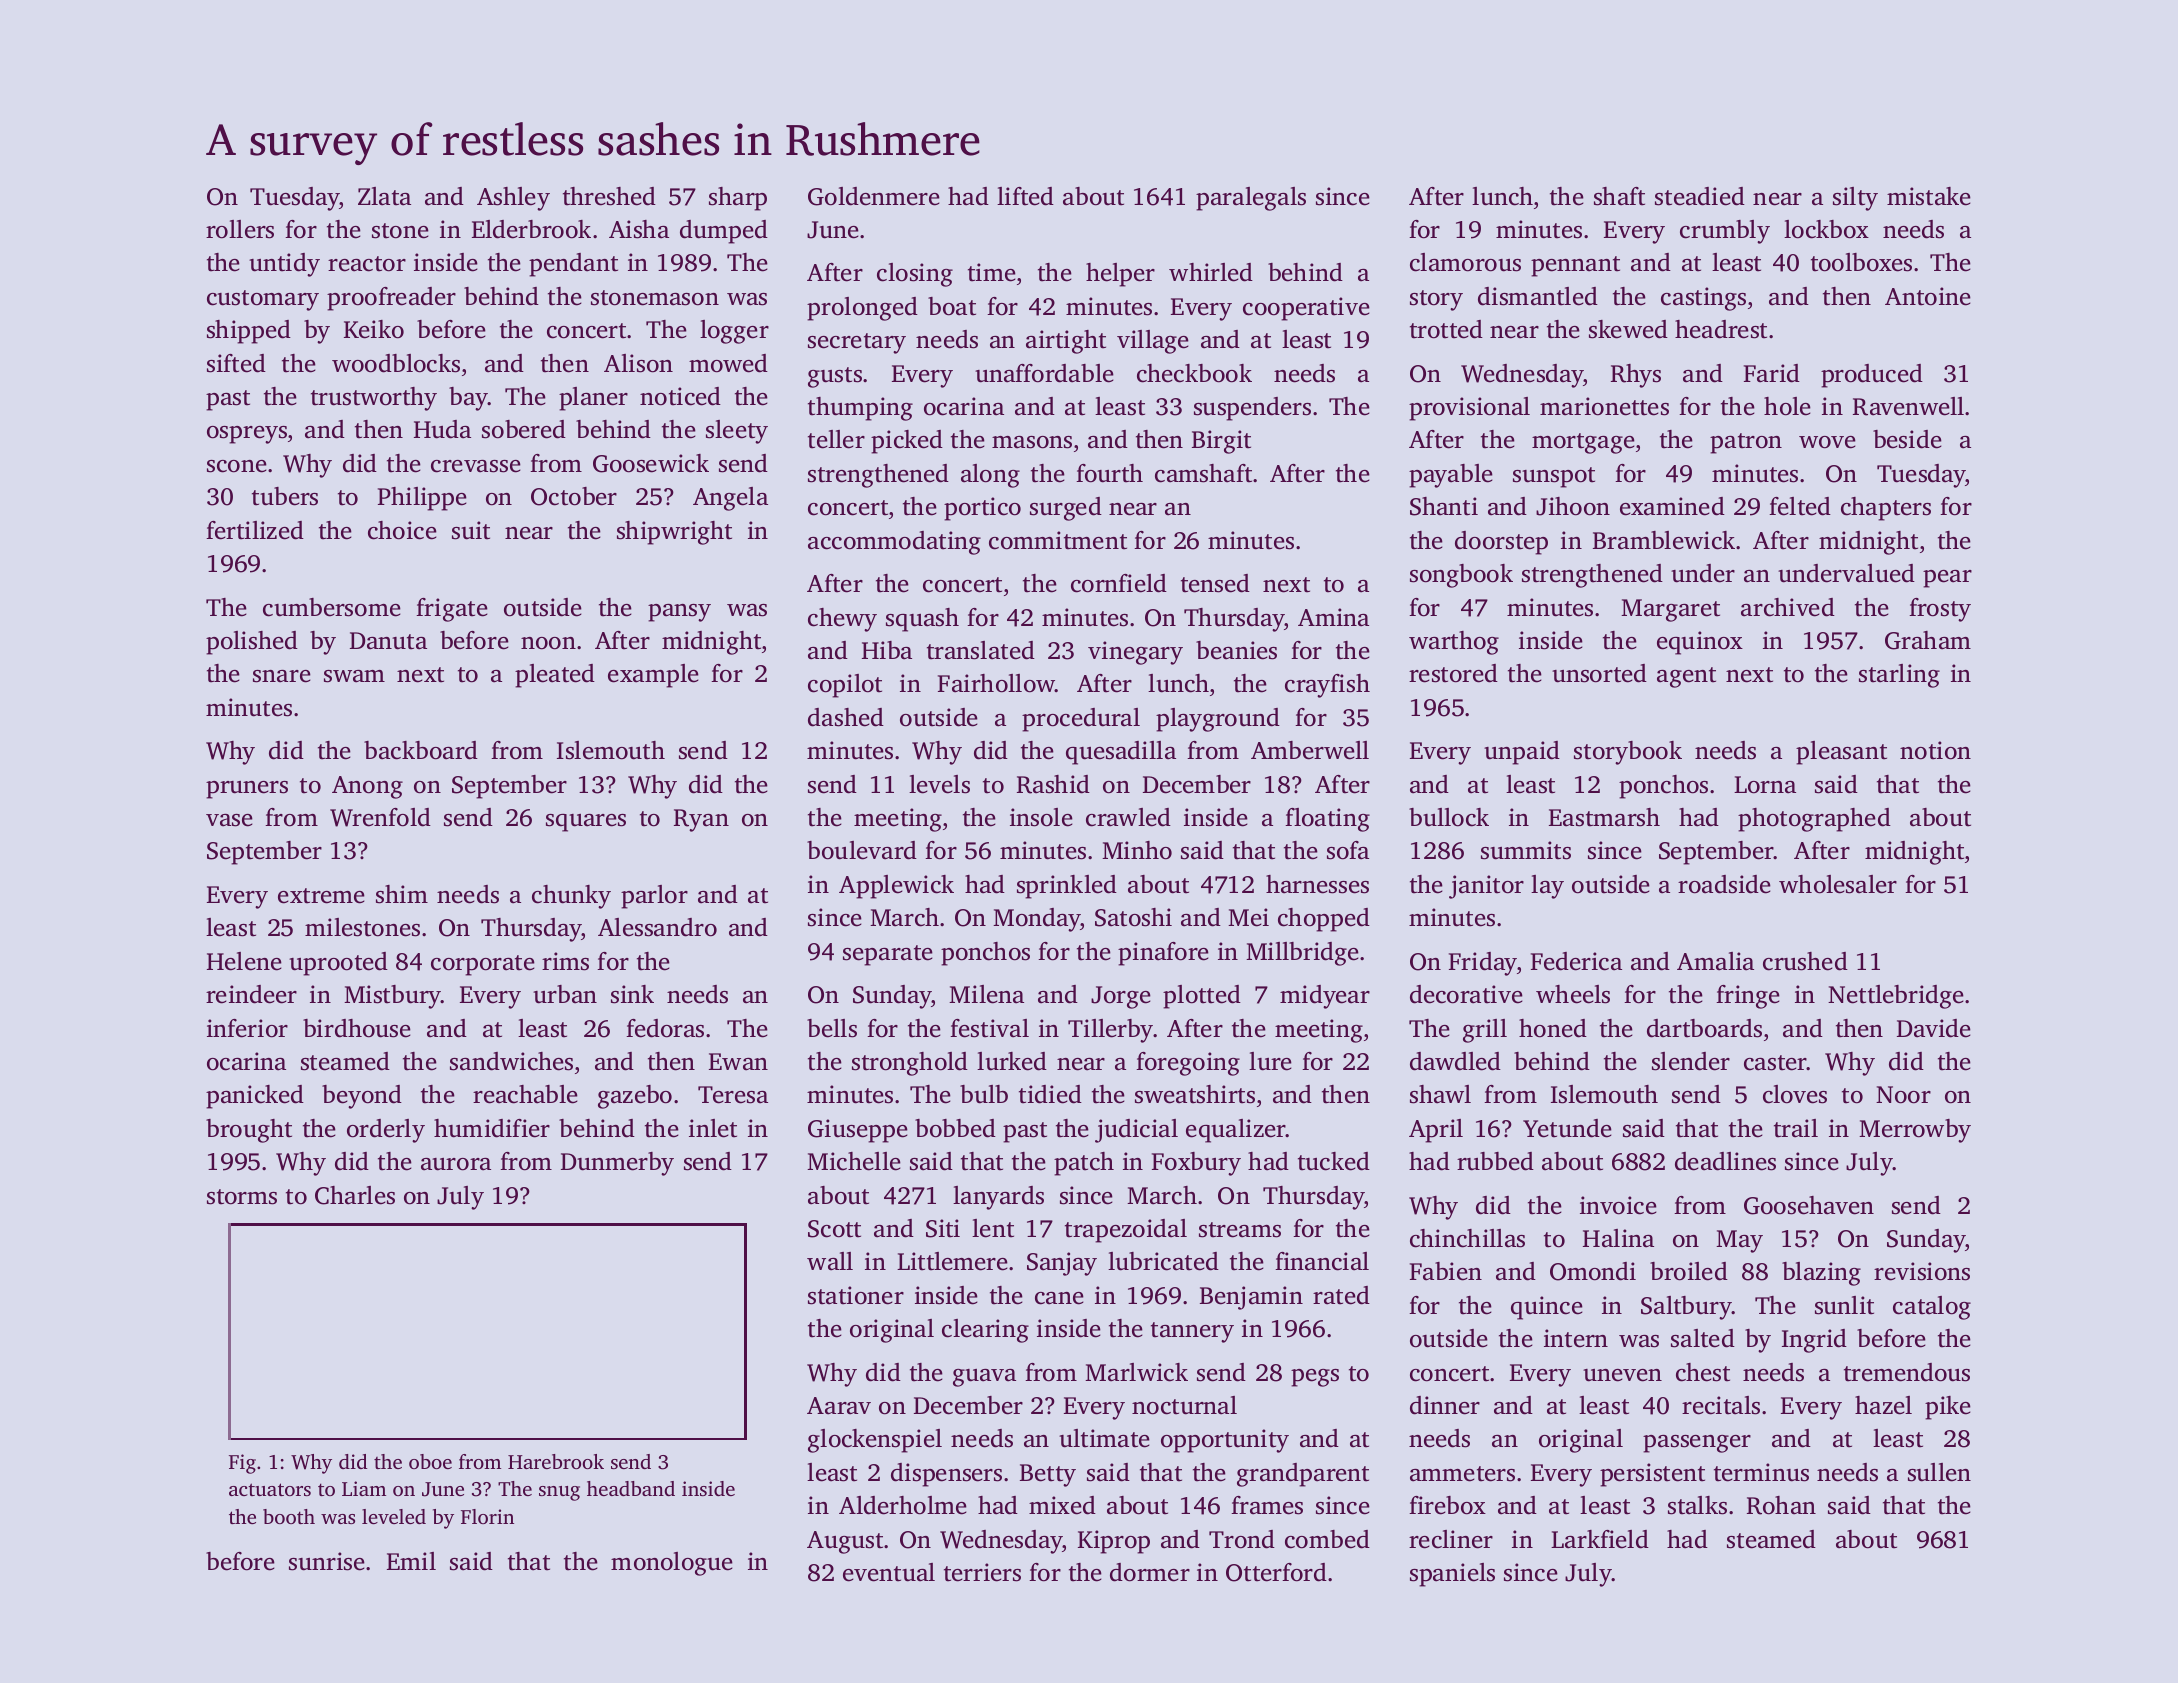  Describe the element at coordinates (845, 1542) in the document. I see `August` at that location.
